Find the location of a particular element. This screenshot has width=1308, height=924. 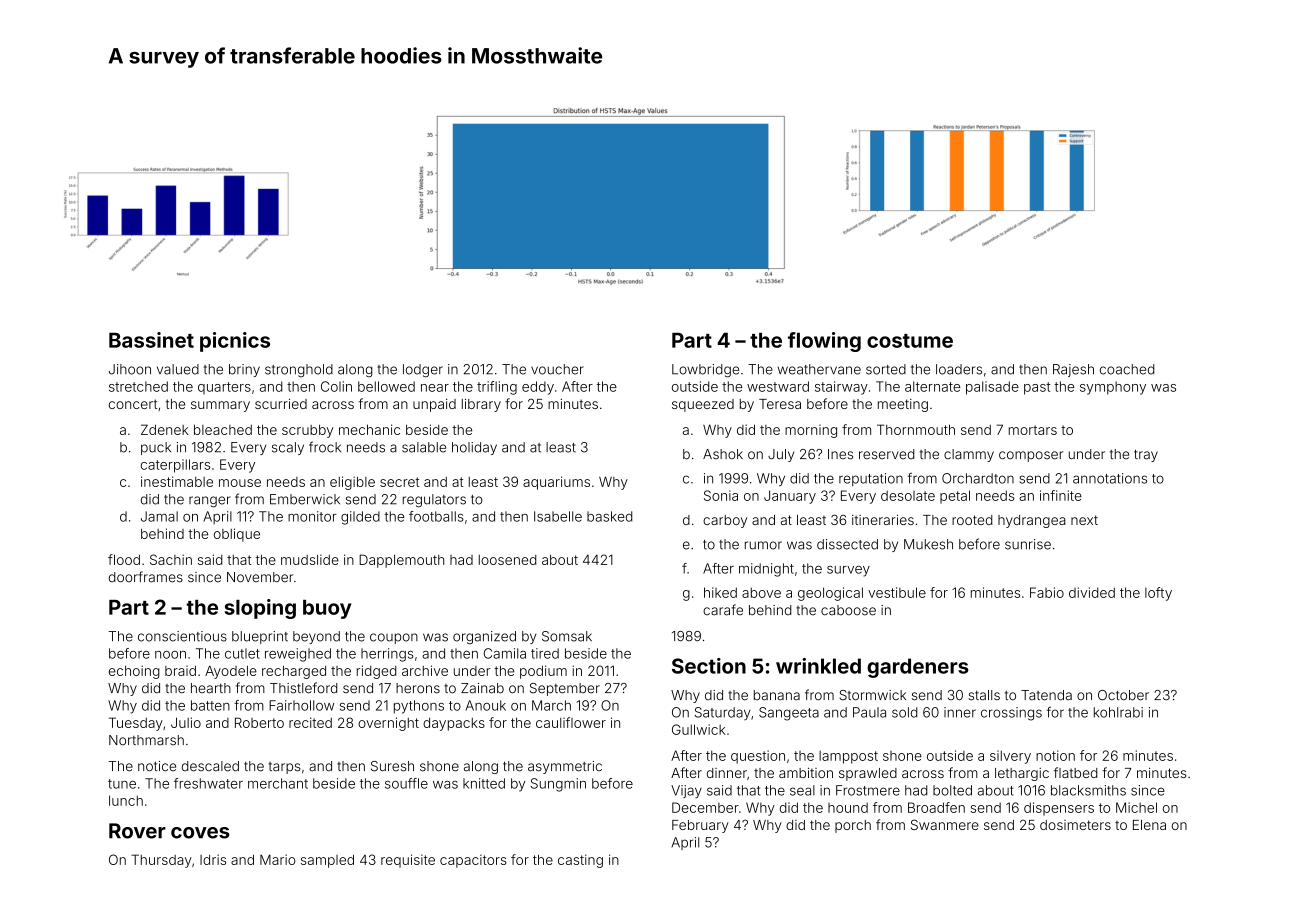

holiday is located at coordinates (474, 448).
